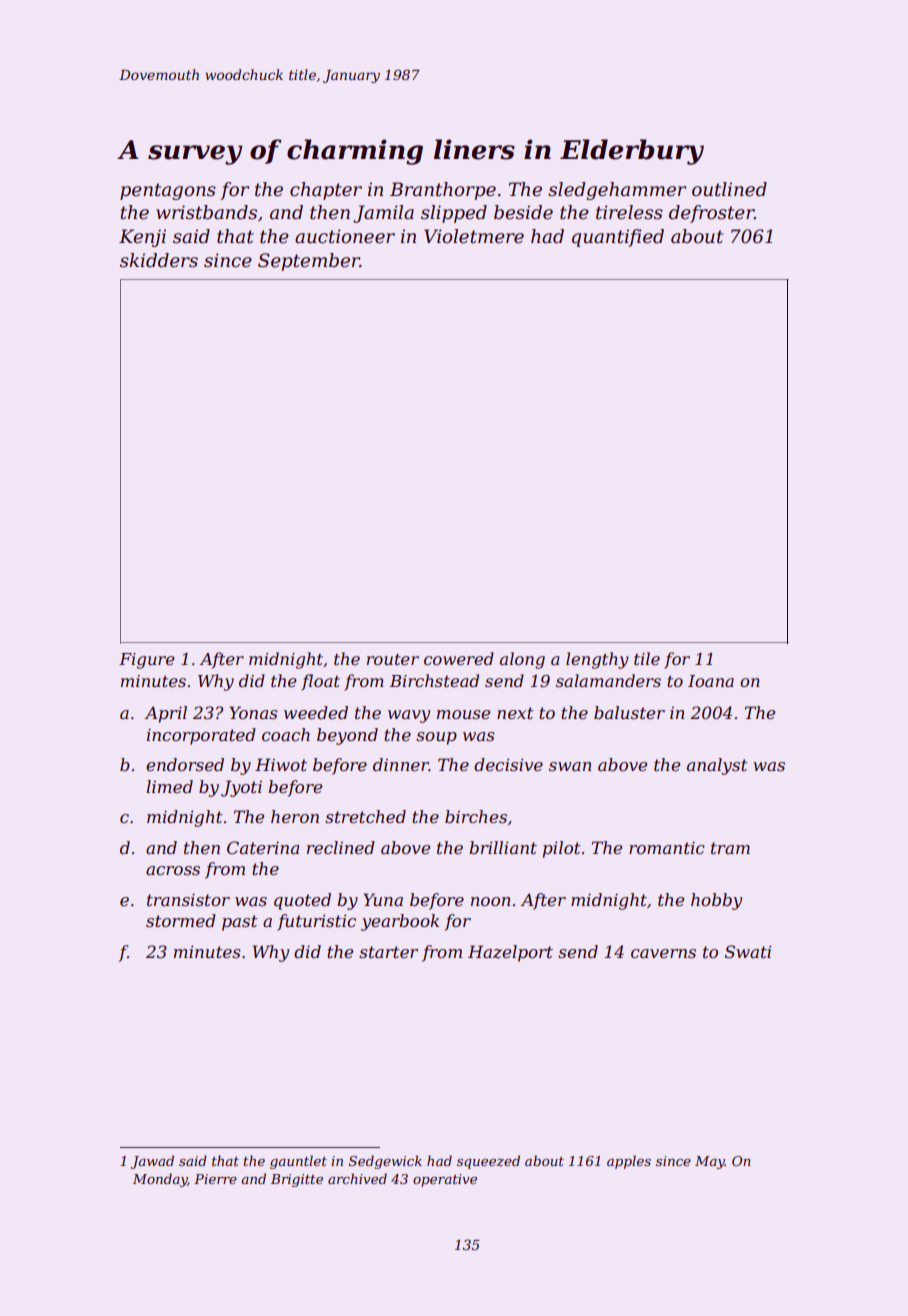 This screenshot has height=1316, width=908. What do you see at coordinates (729, 189) in the screenshot?
I see `outlined` at bounding box center [729, 189].
